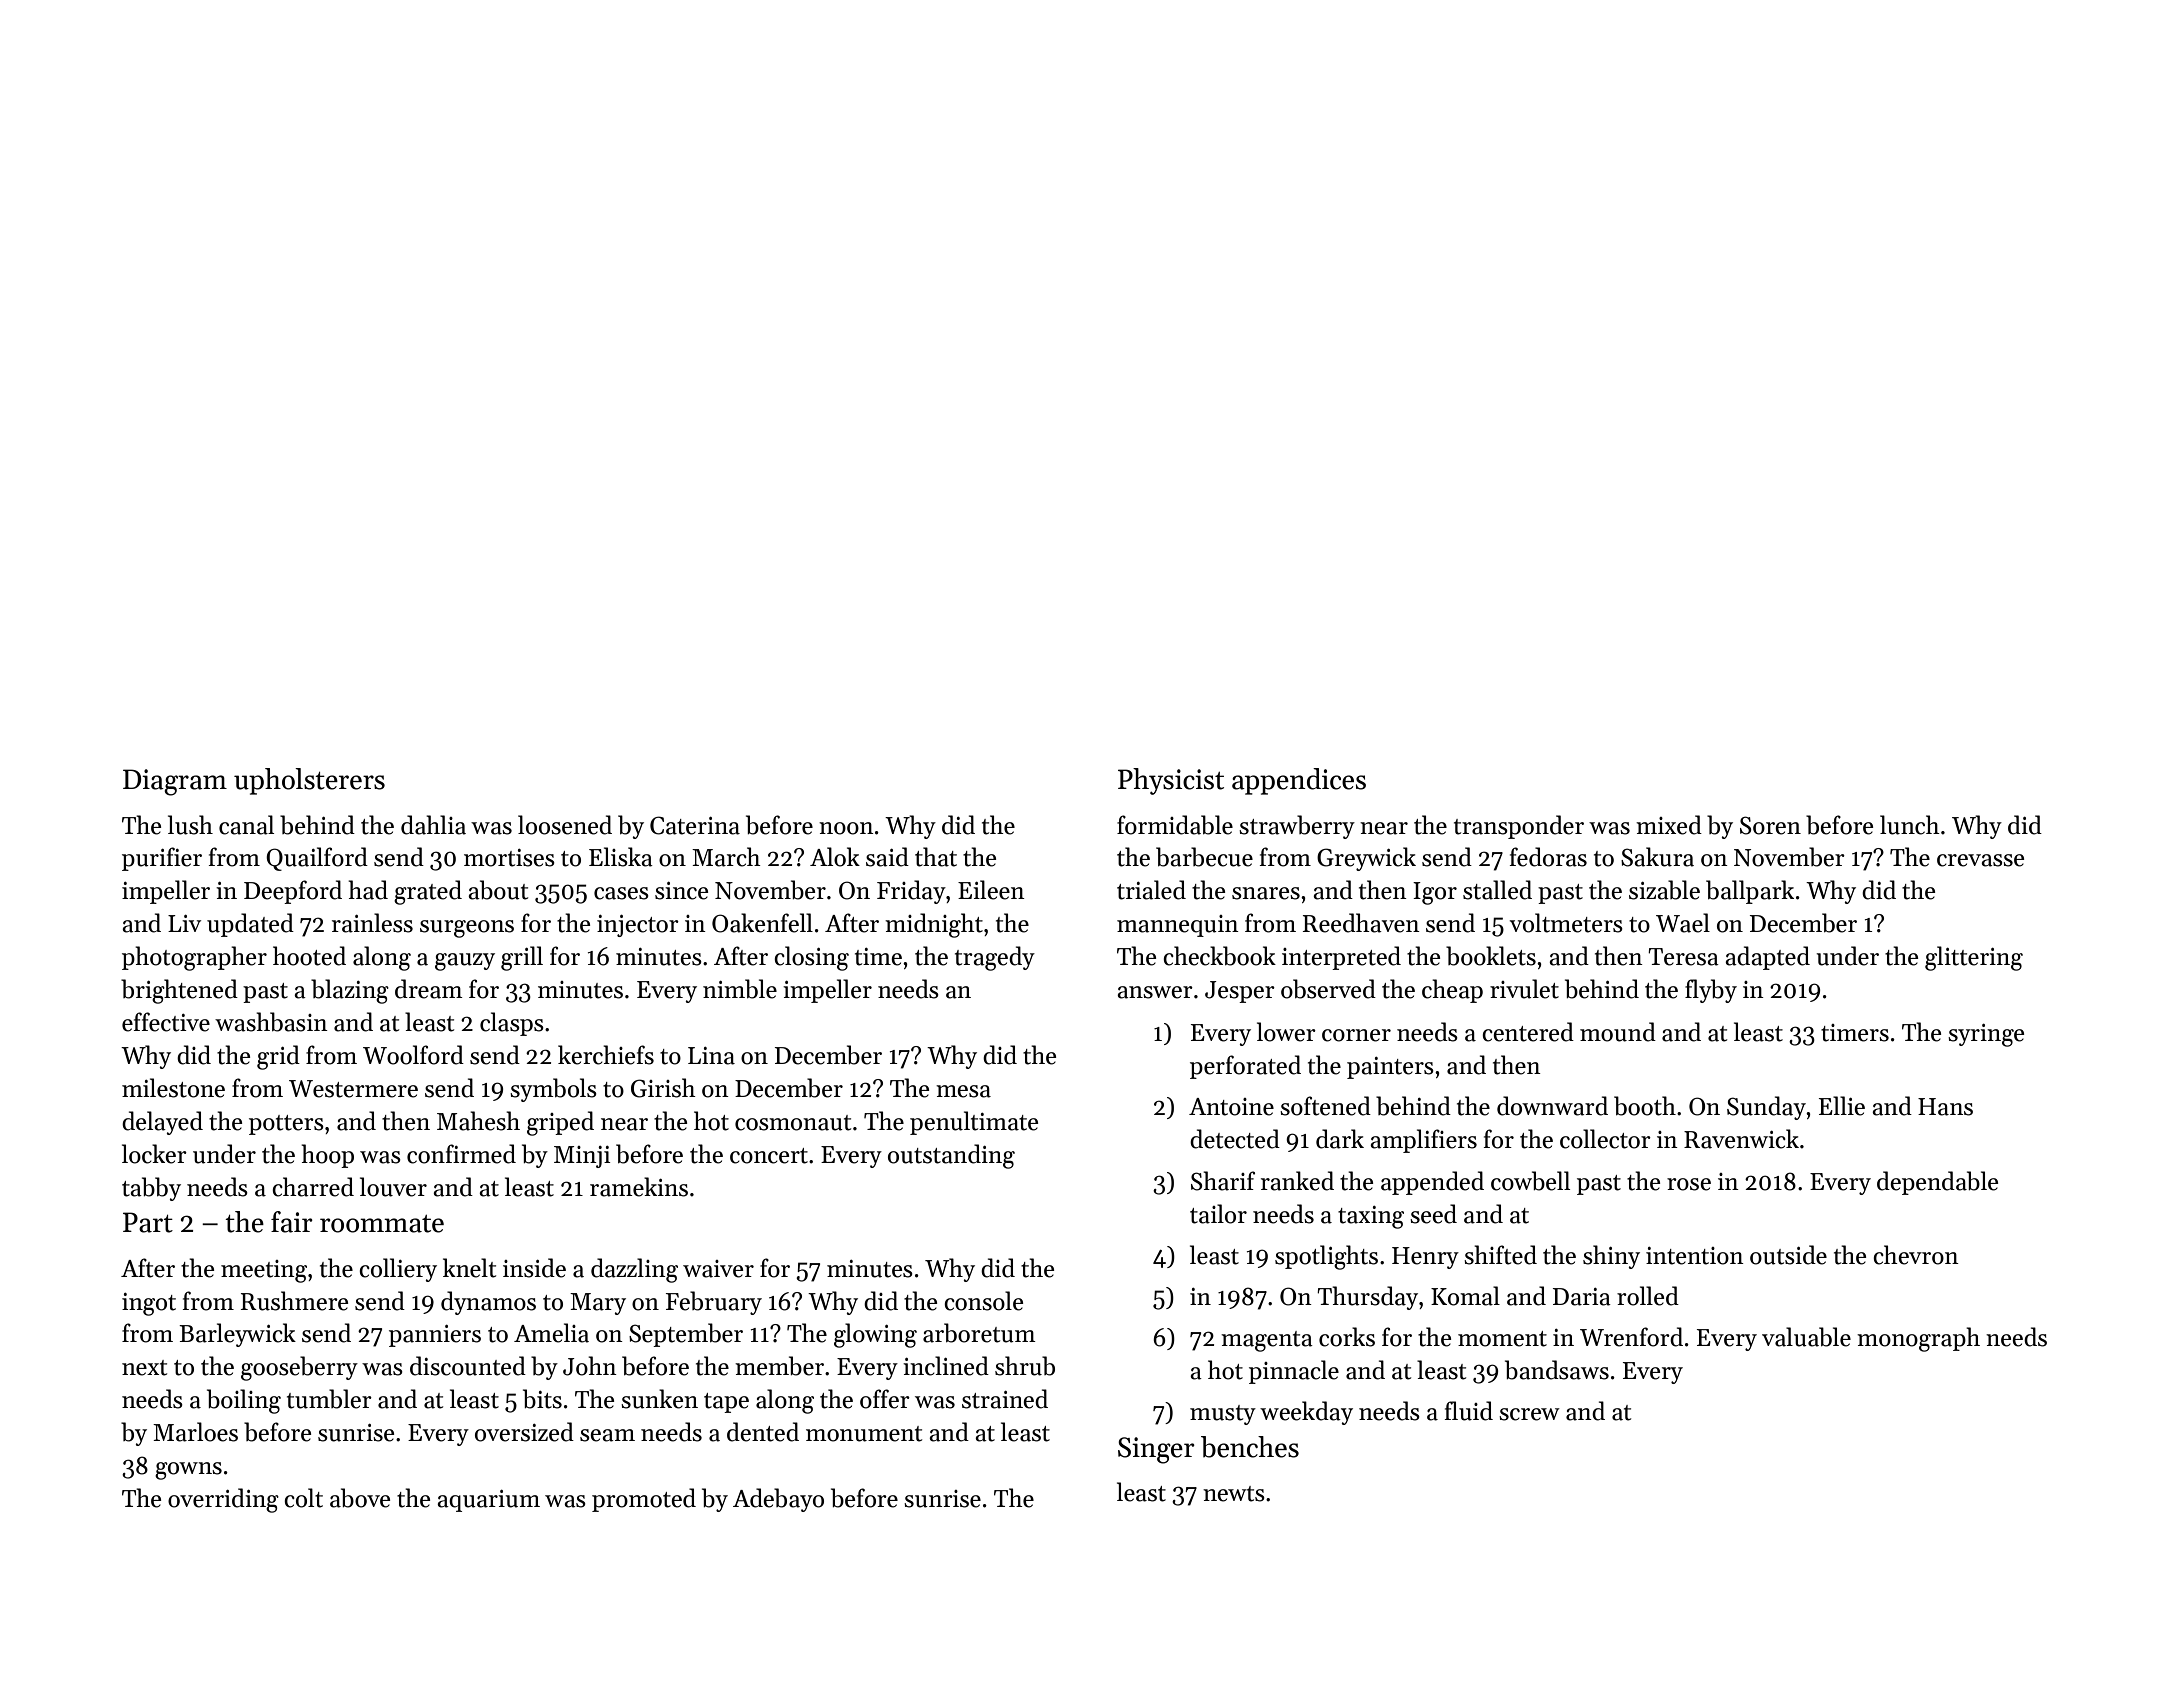 Image resolution: width=2178 pixels, height=1683 pixels. Describe the element at coordinates (1645, 1106) in the screenshot. I see `booth` at that location.
